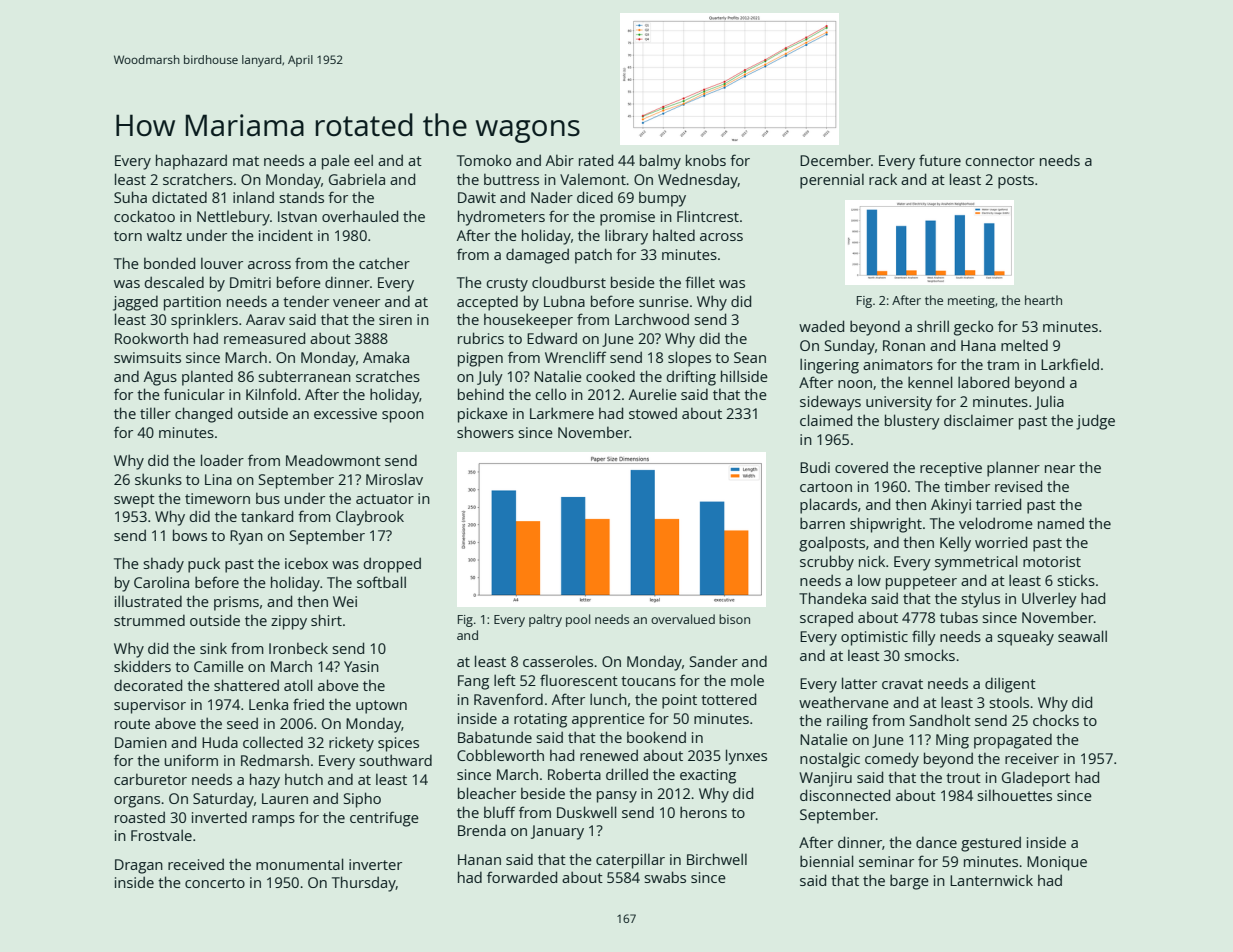 The height and width of the page is (952, 1233). What do you see at coordinates (689, 359) in the page?
I see `slopes` at bounding box center [689, 359].
